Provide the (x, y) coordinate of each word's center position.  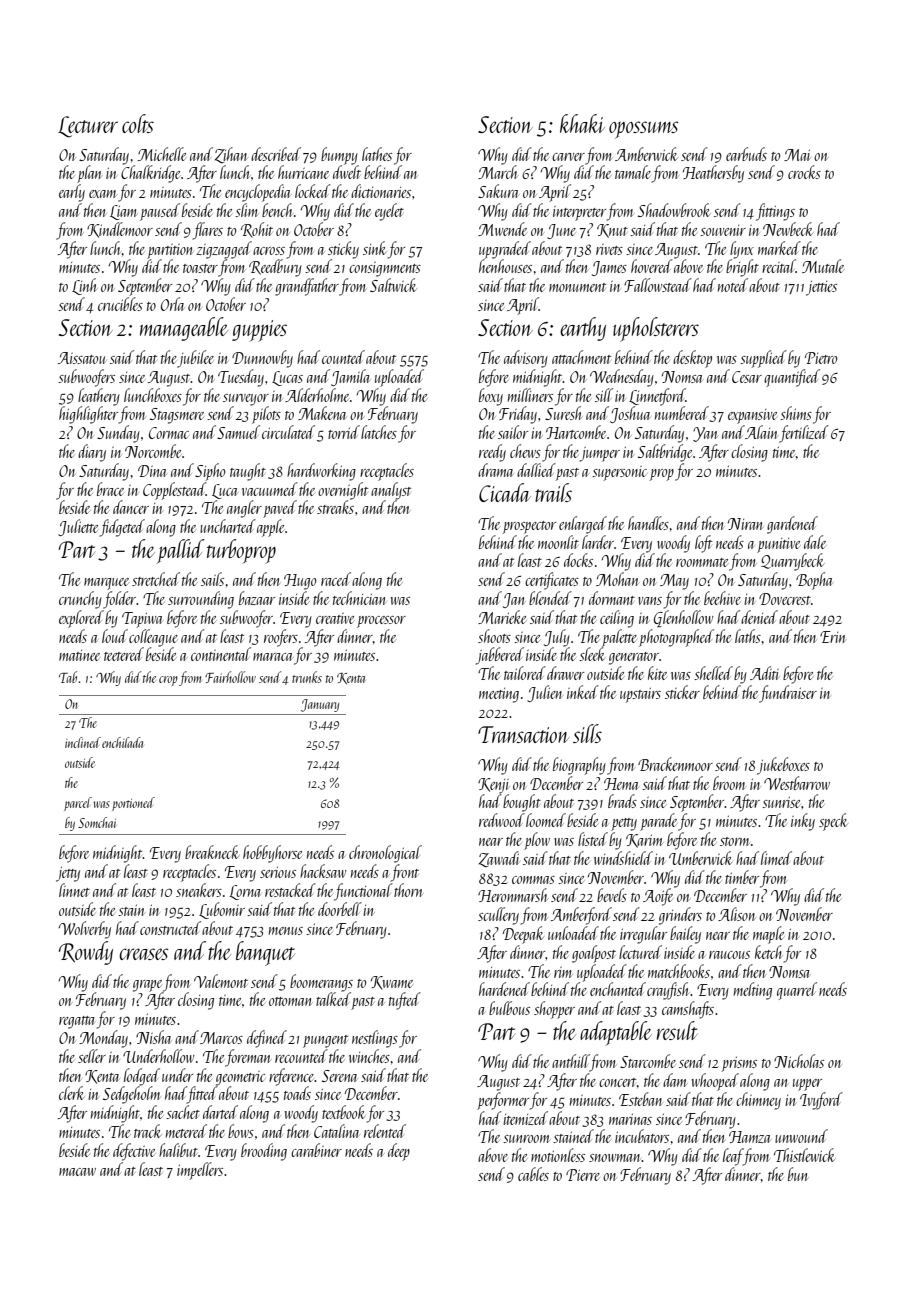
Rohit (257, 230)
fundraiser (788, 694)
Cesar (747, 377)
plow (537, 841)
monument (577, 287)
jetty (68, 874)
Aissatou (82, 358)
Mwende (502, 229)
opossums (644, 130)
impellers (200, 1171)
